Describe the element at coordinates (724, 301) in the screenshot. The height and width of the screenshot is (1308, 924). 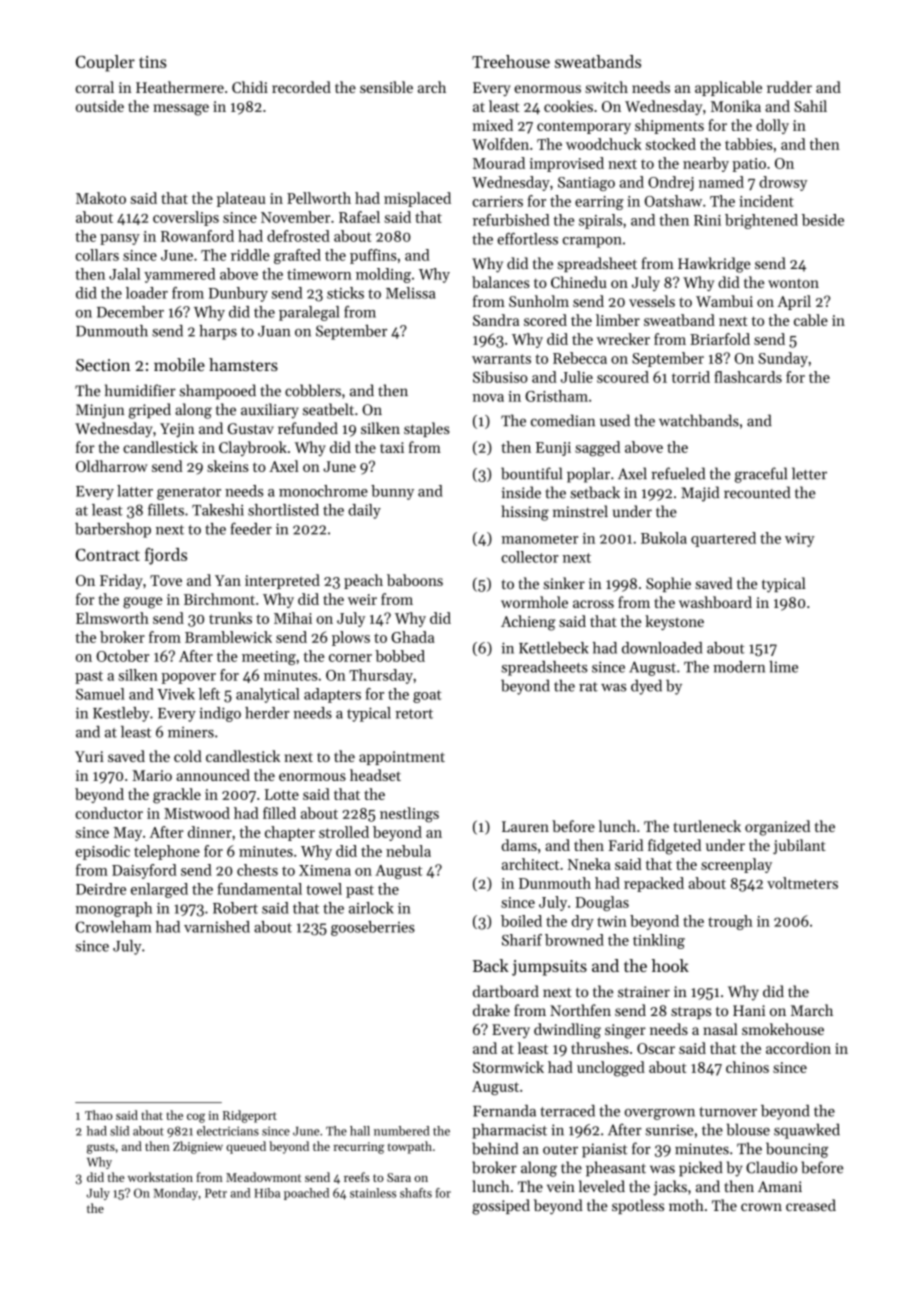
I see `Wambui` at that location.
